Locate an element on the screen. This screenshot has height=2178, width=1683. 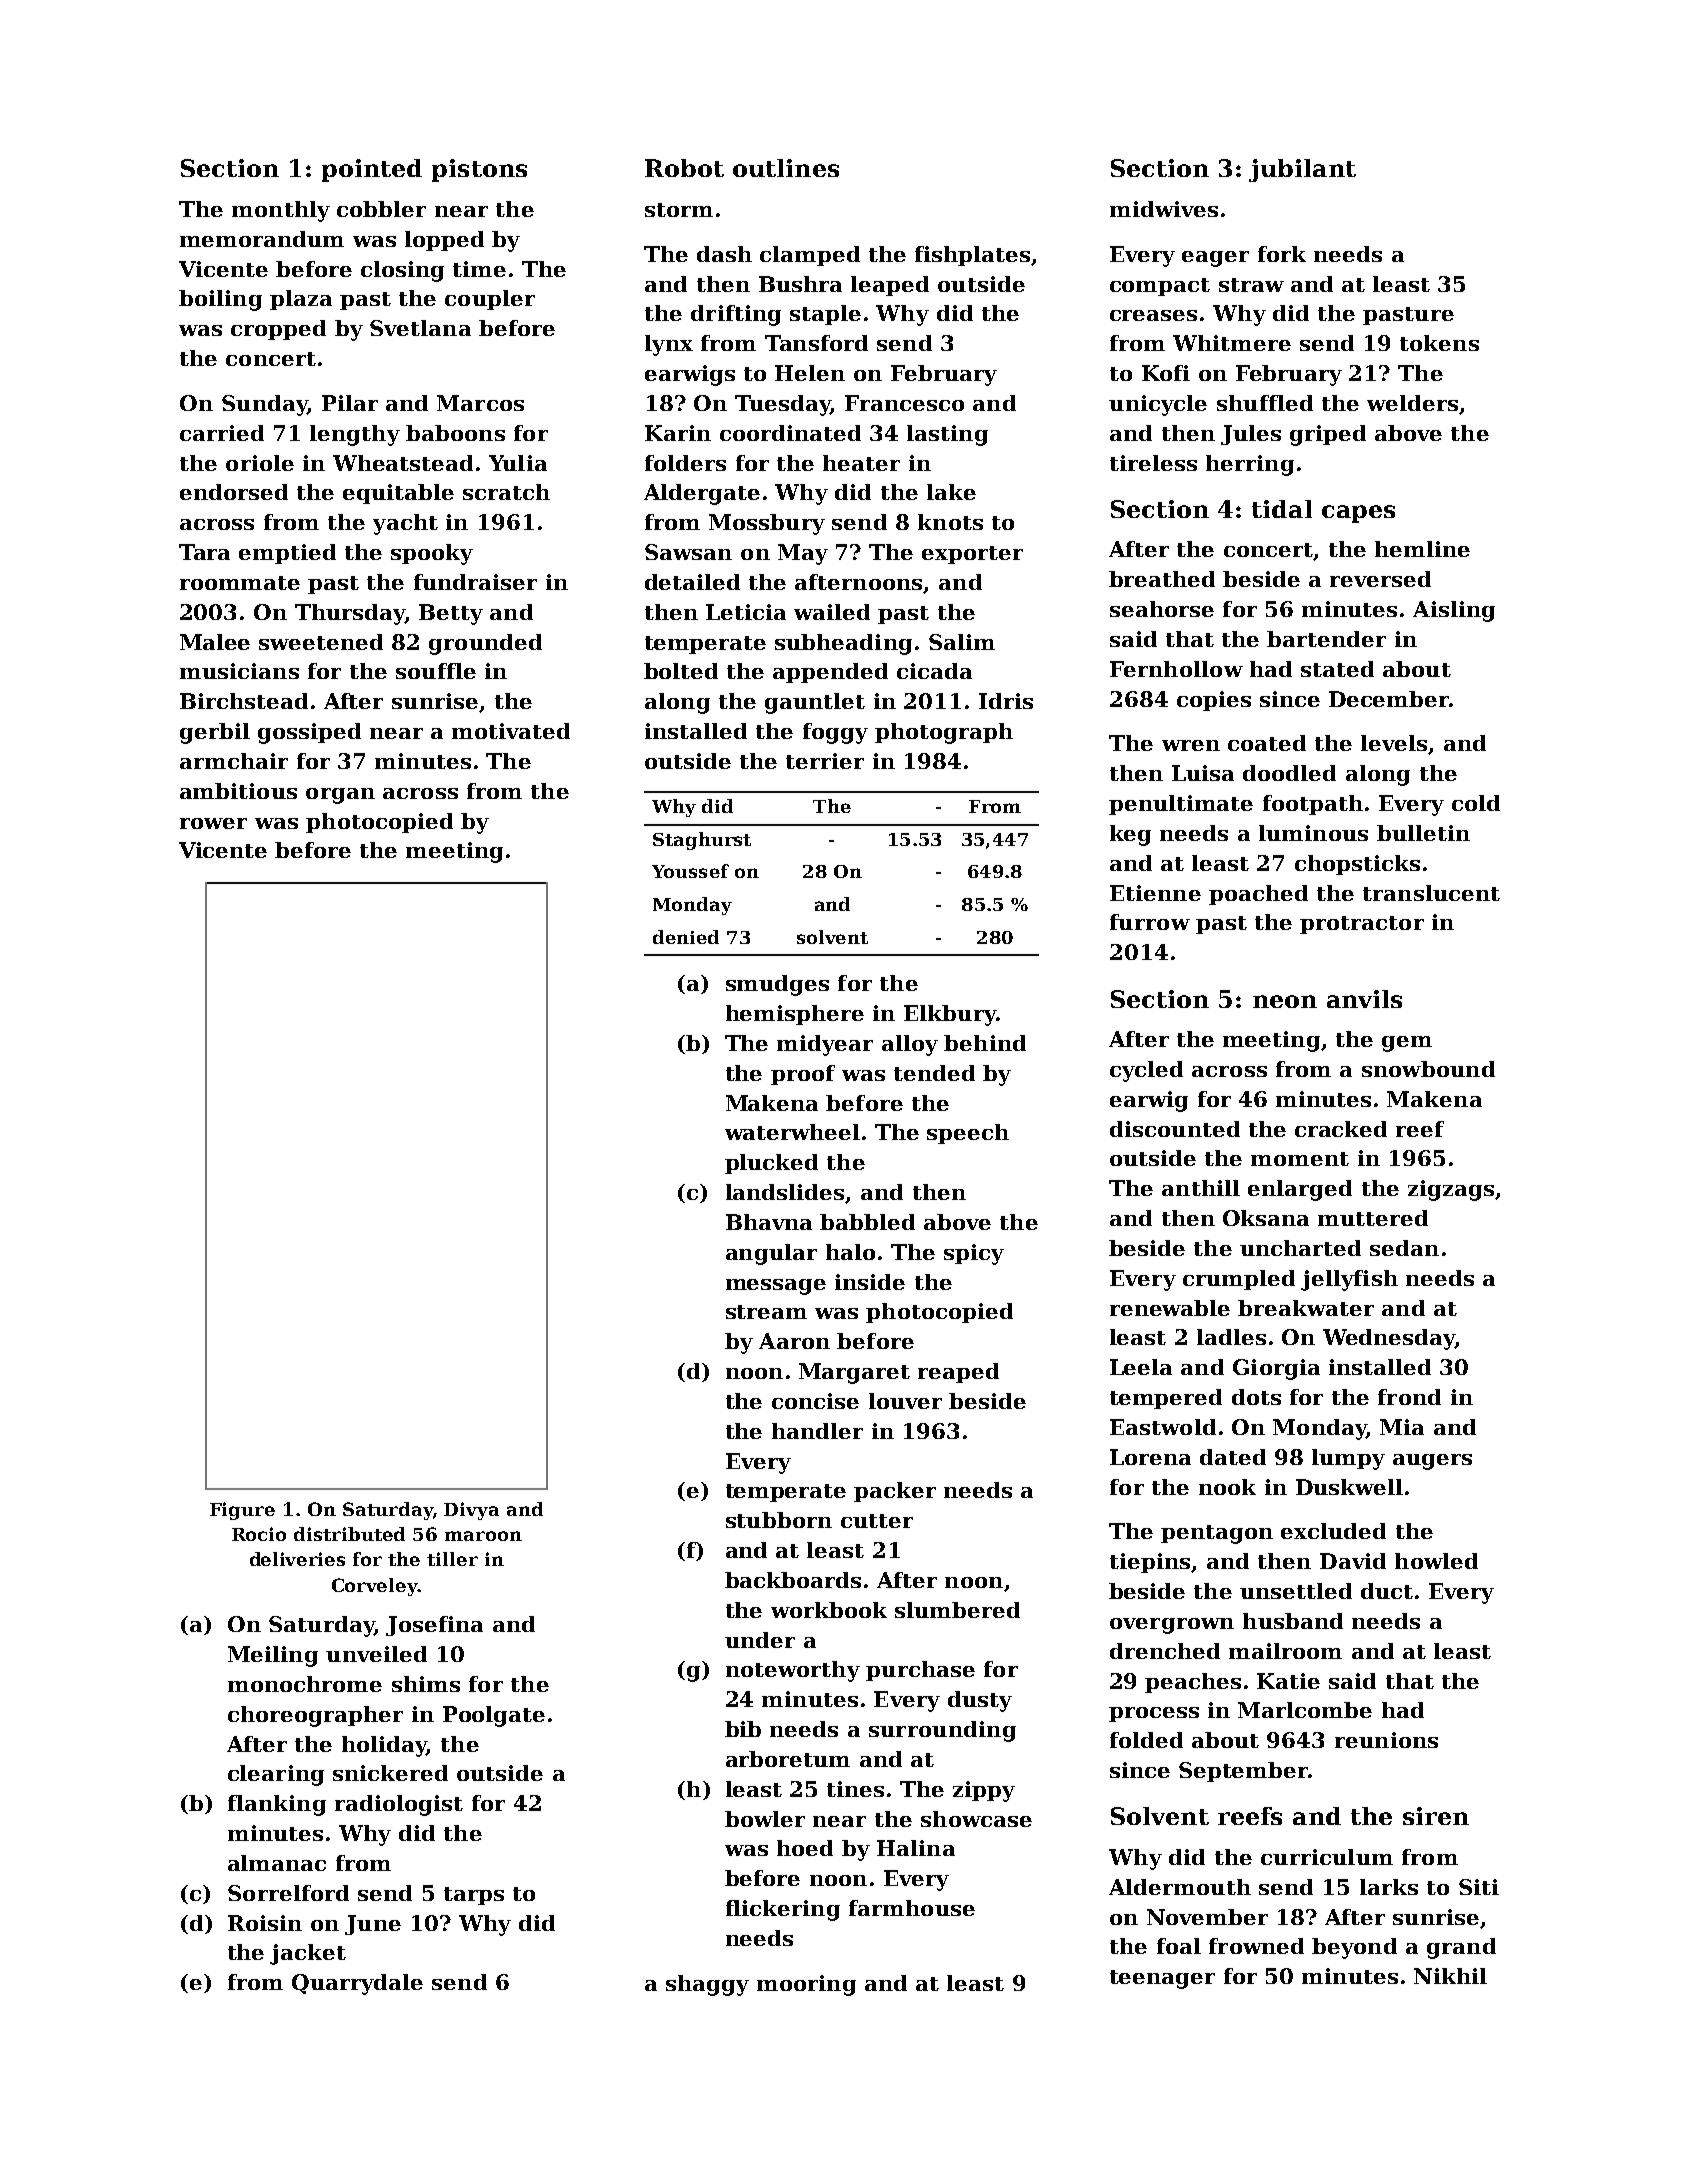
wailed is located at coordinates (832, 612).
